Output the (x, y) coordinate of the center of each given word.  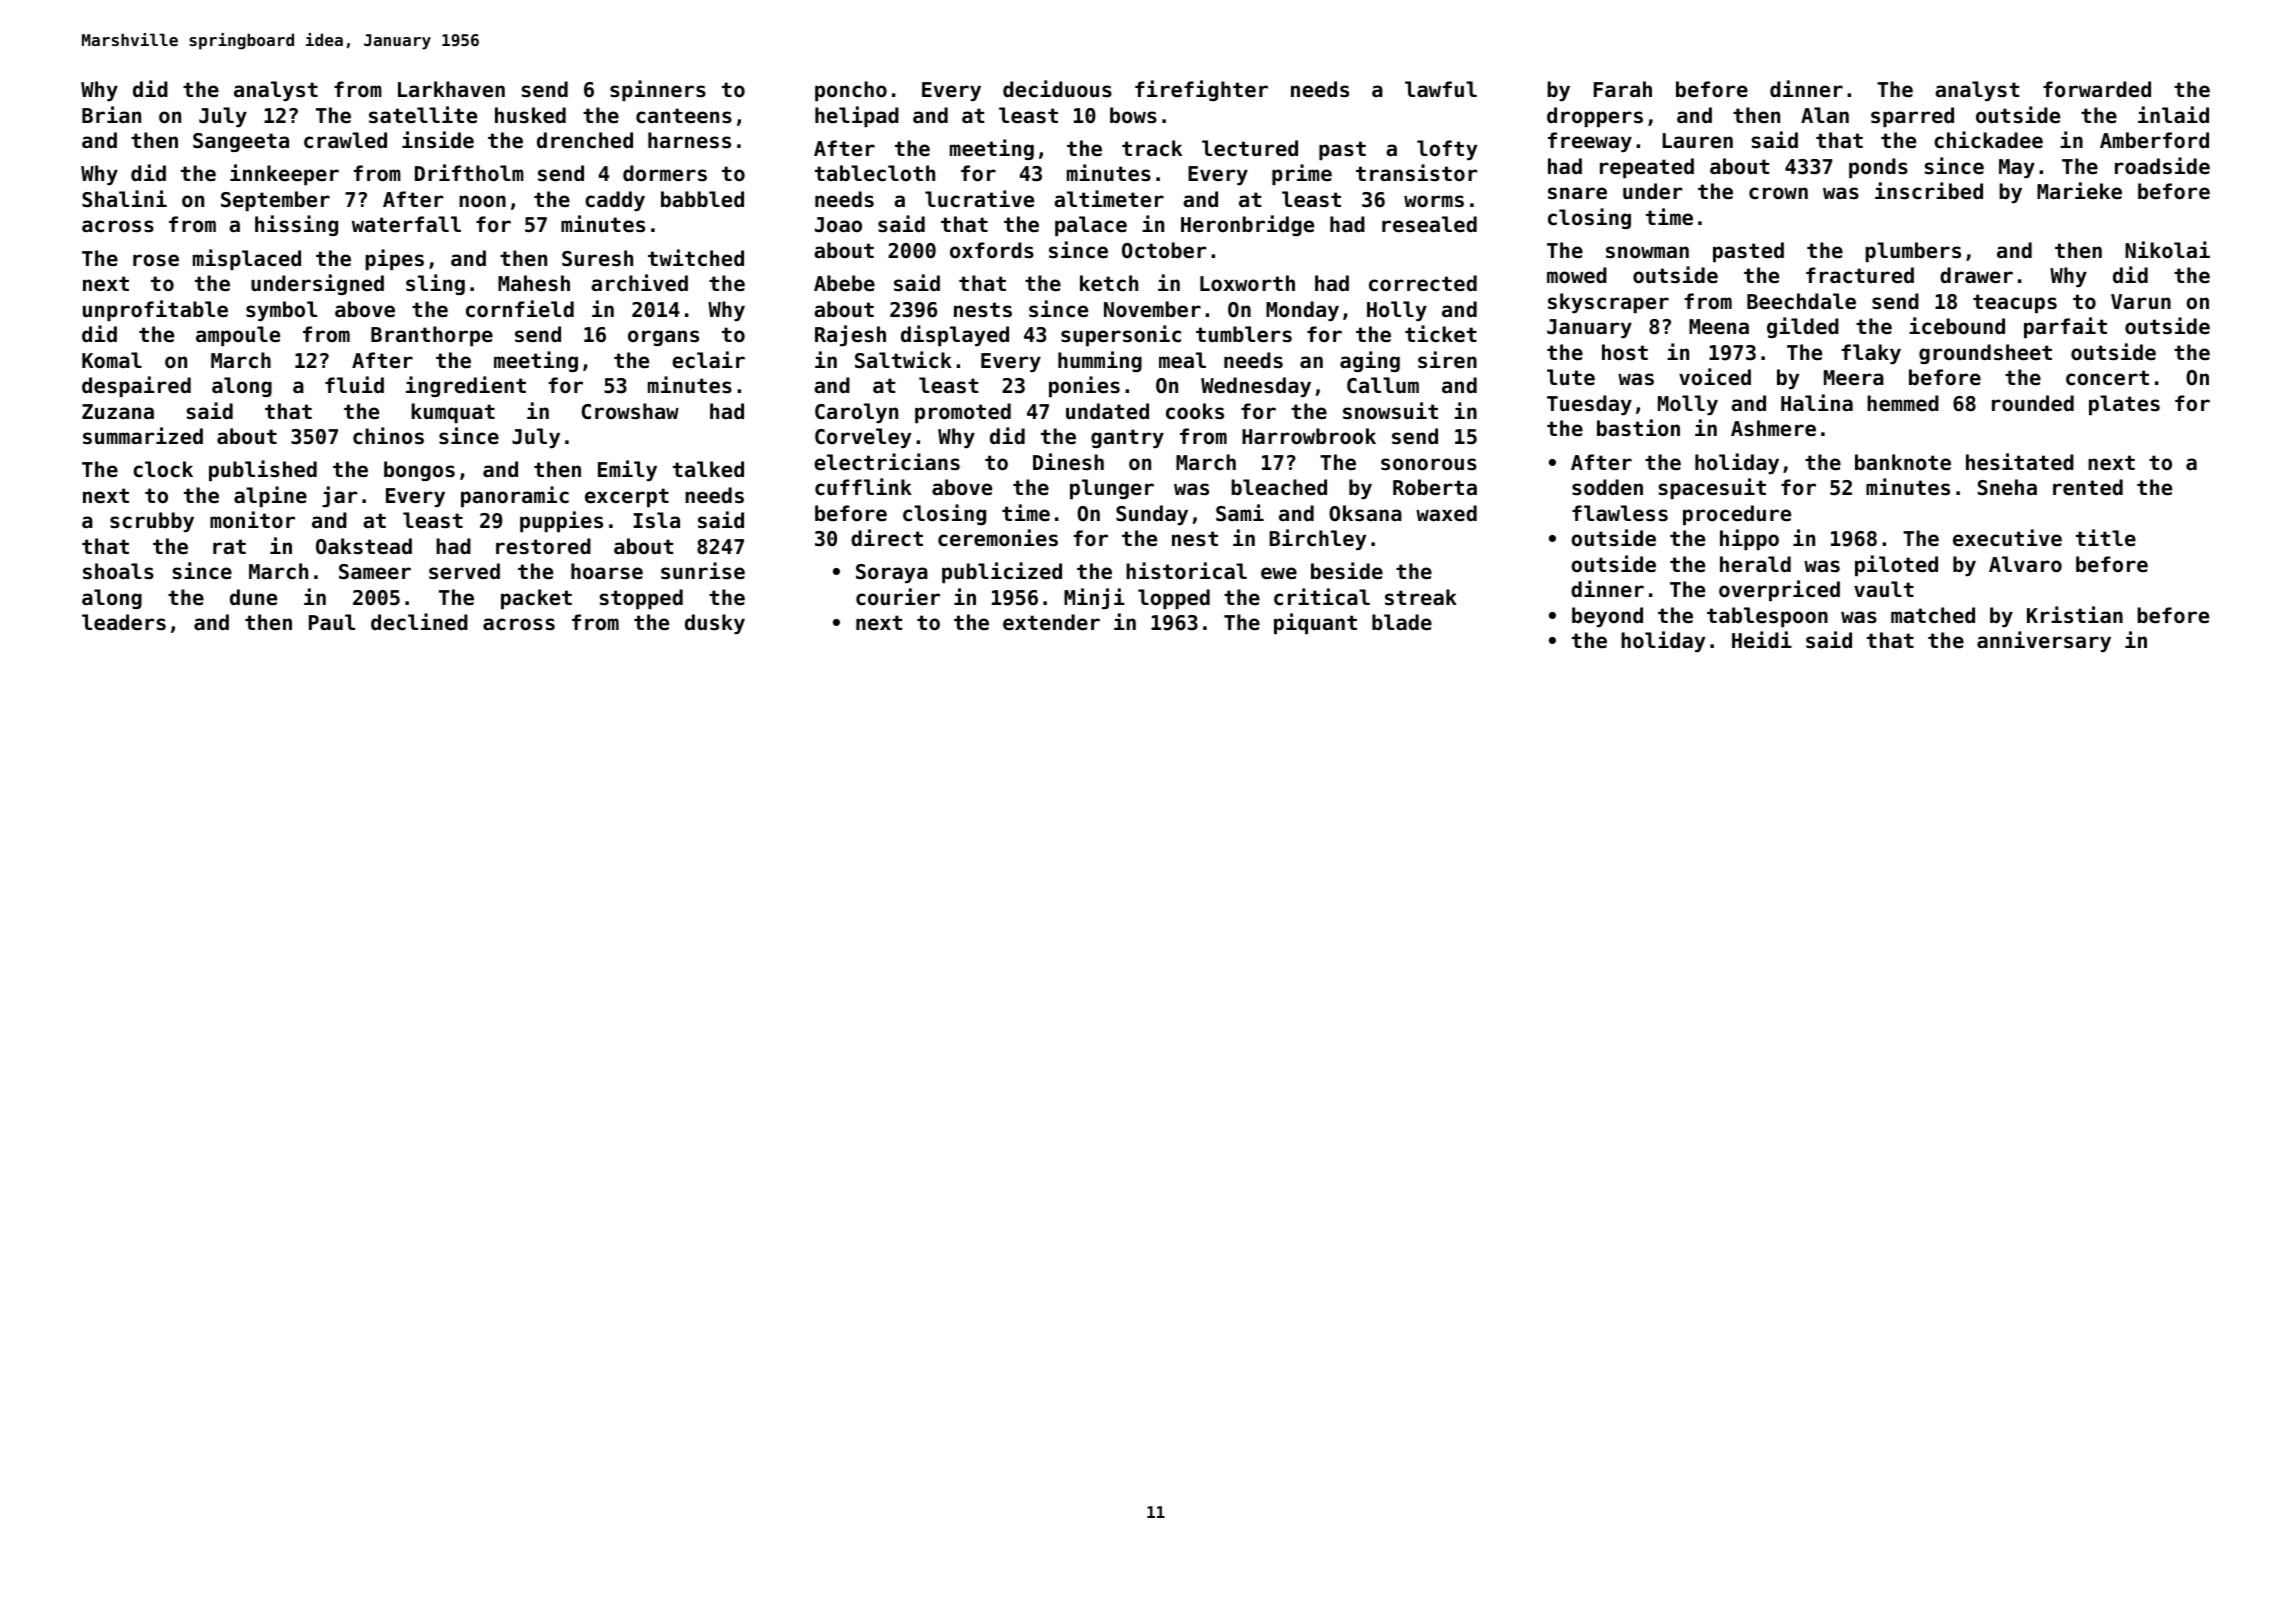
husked (530, 115)
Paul (332, 622)
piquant (1315, 623)
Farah (1623, 89)
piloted (1896, 565)
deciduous (1057, 89)
